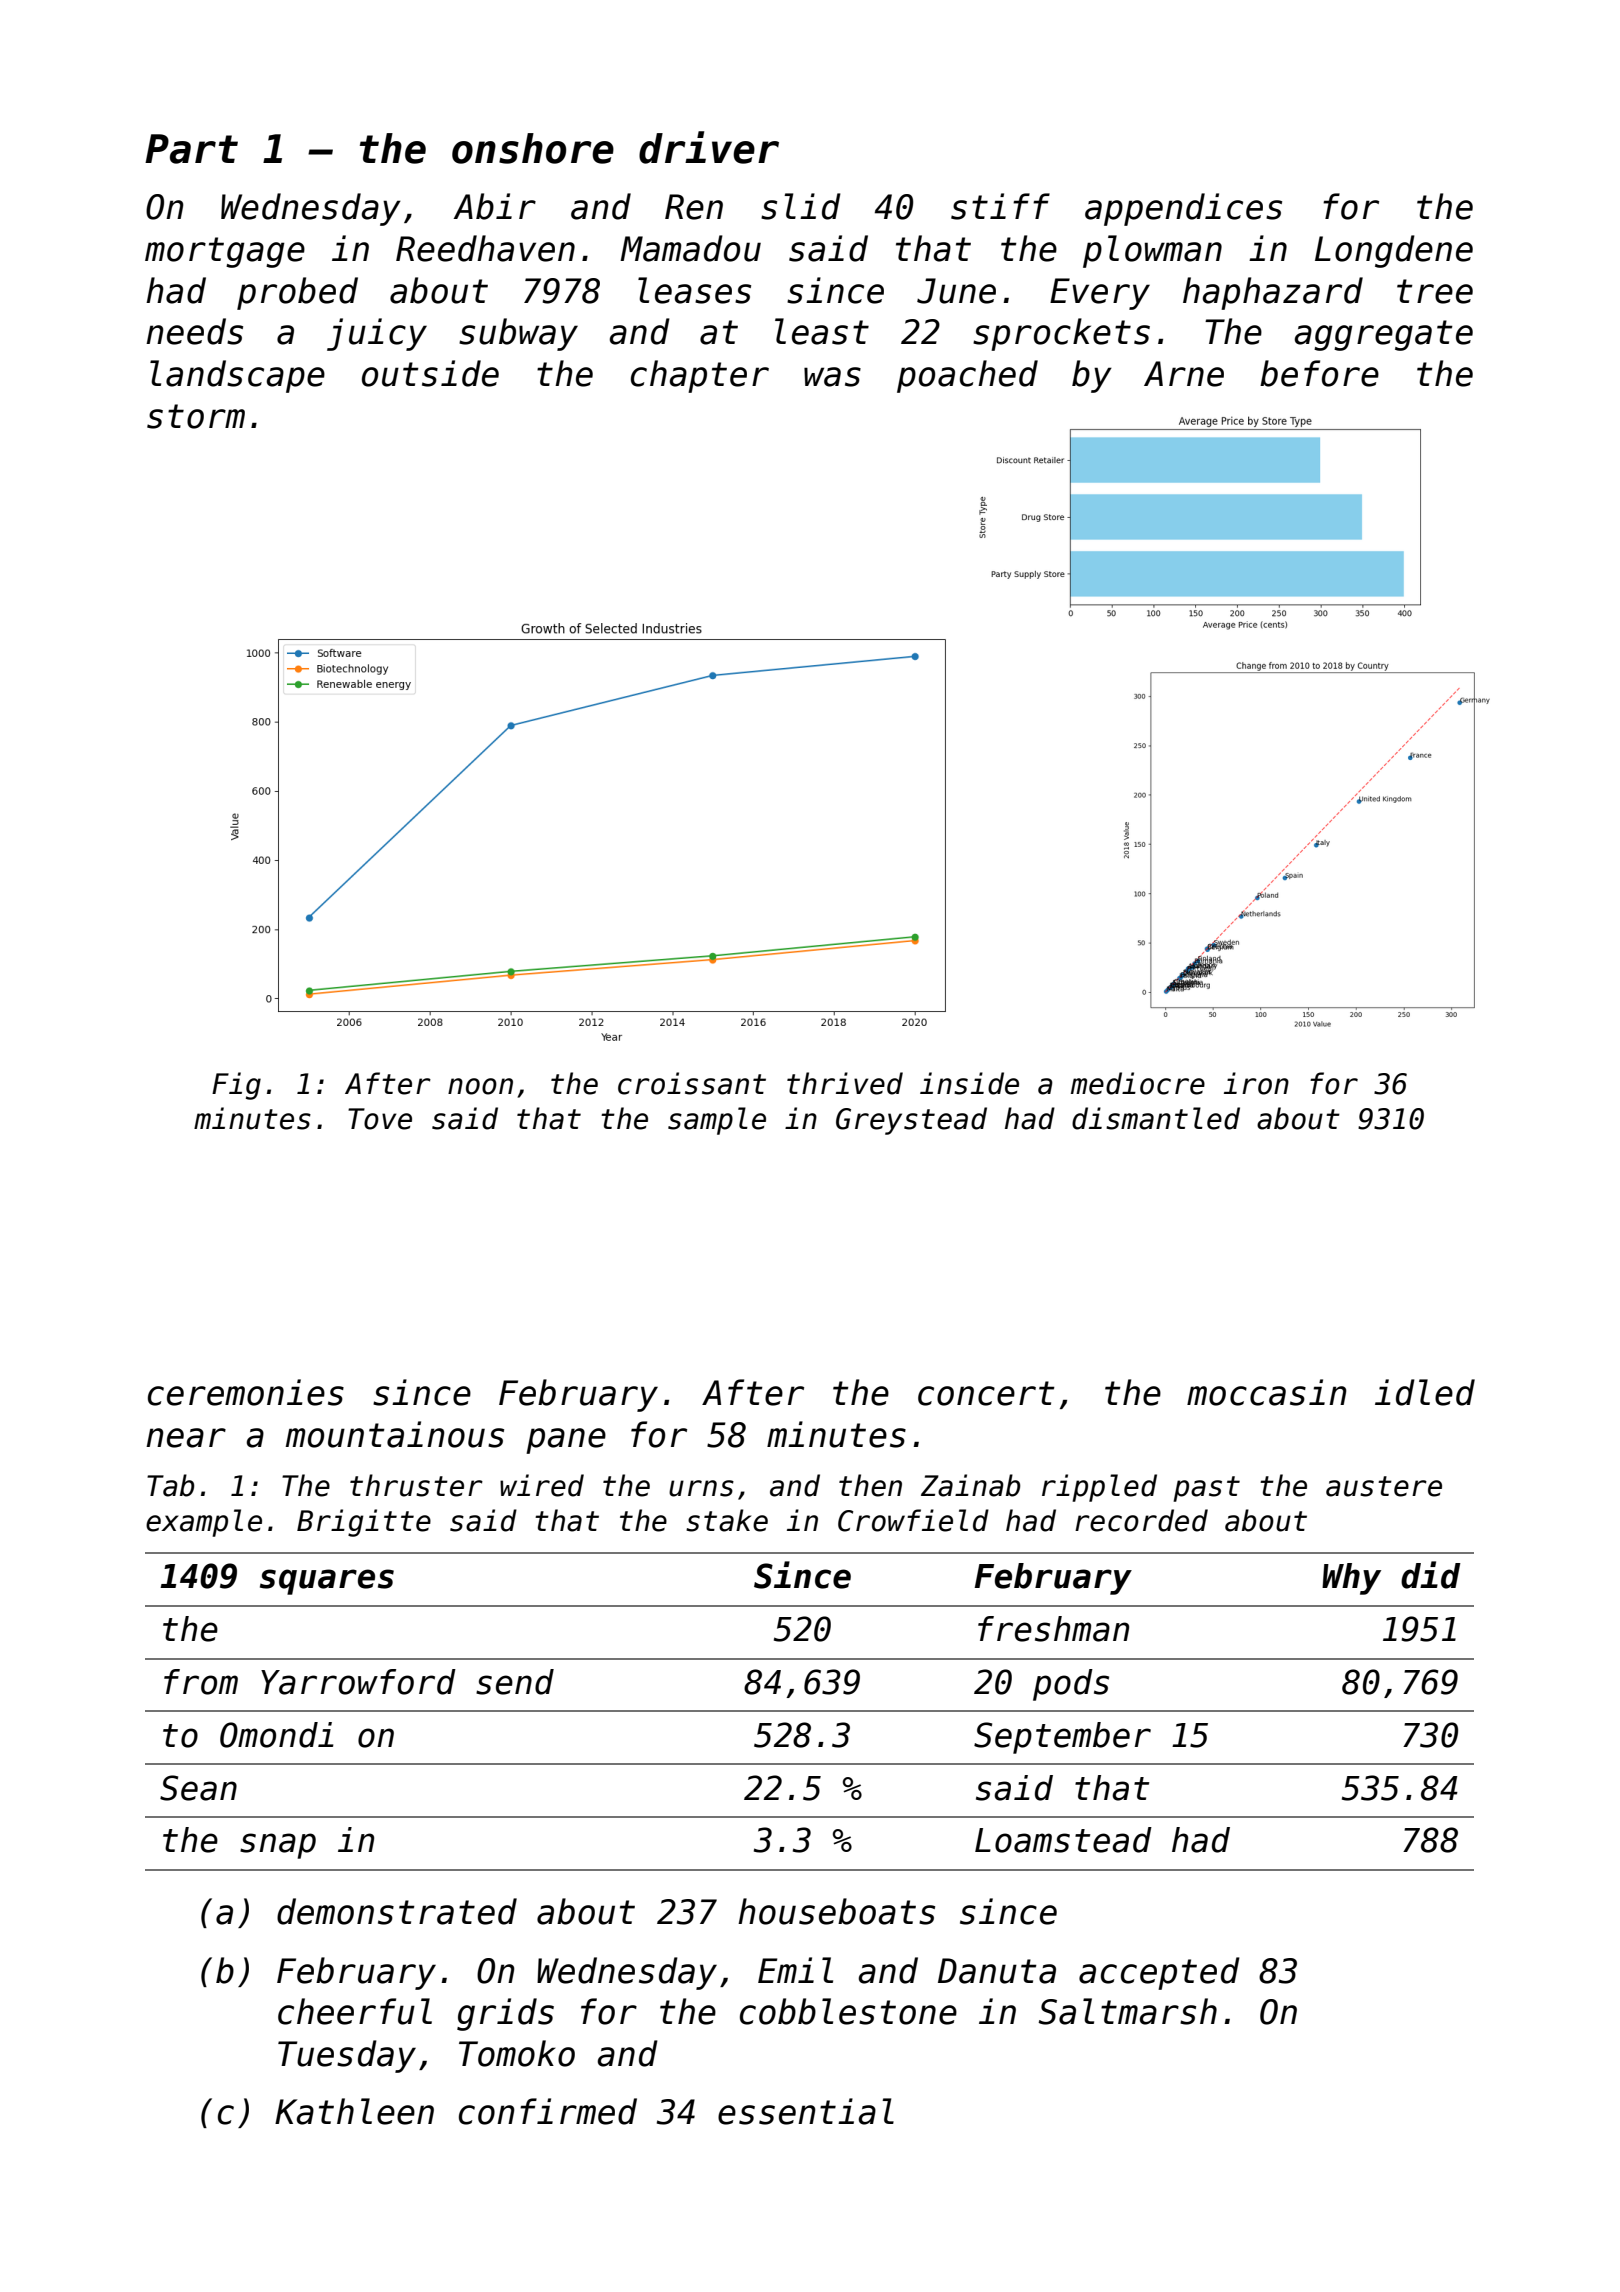 The width and height of the page is (1620, 2292). What do you see at coordinates (196, 416) in the page?
I see `storm` at bounding box center [196, 416].
